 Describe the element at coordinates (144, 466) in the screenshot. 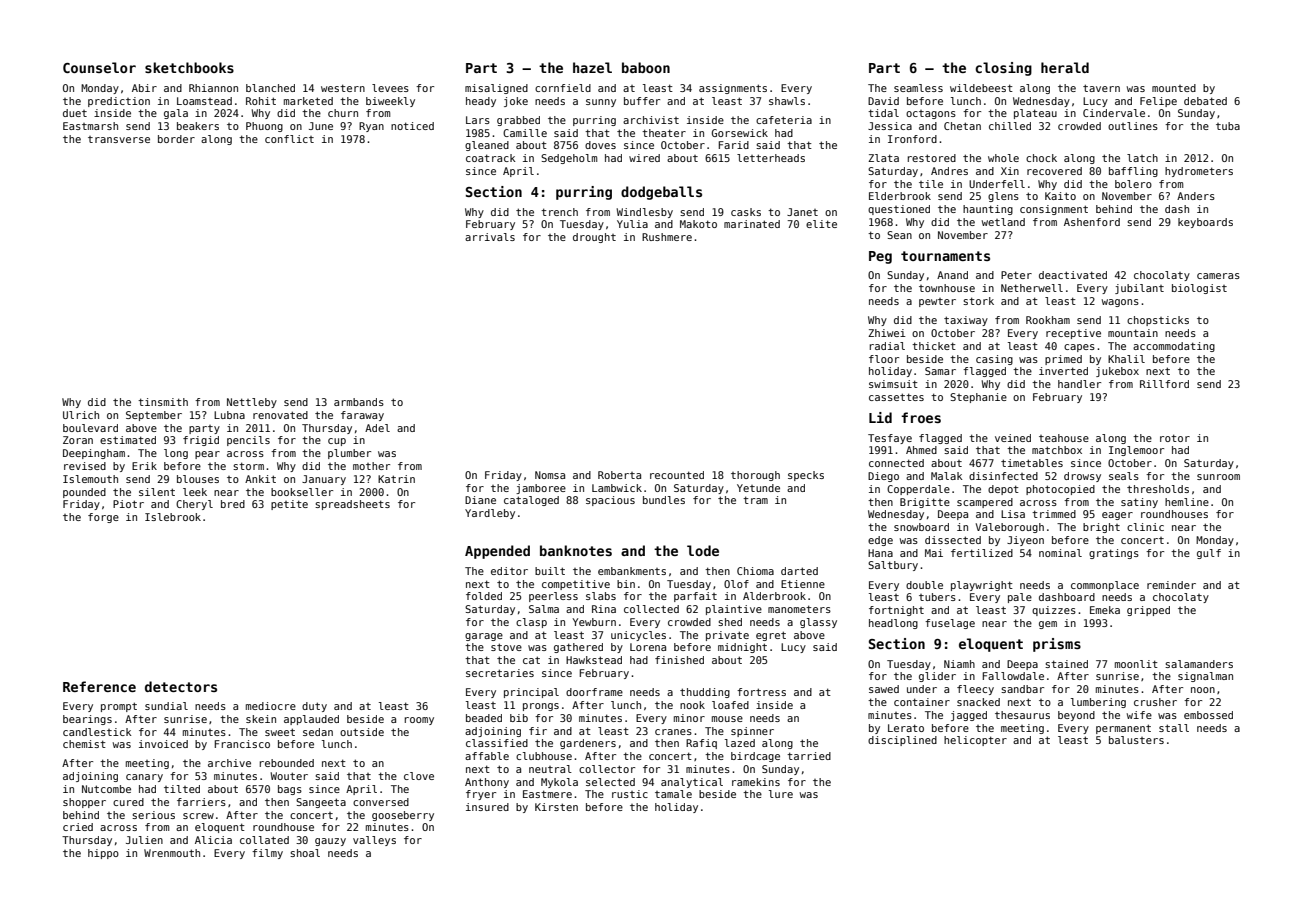

I see `Erik` at that location.
